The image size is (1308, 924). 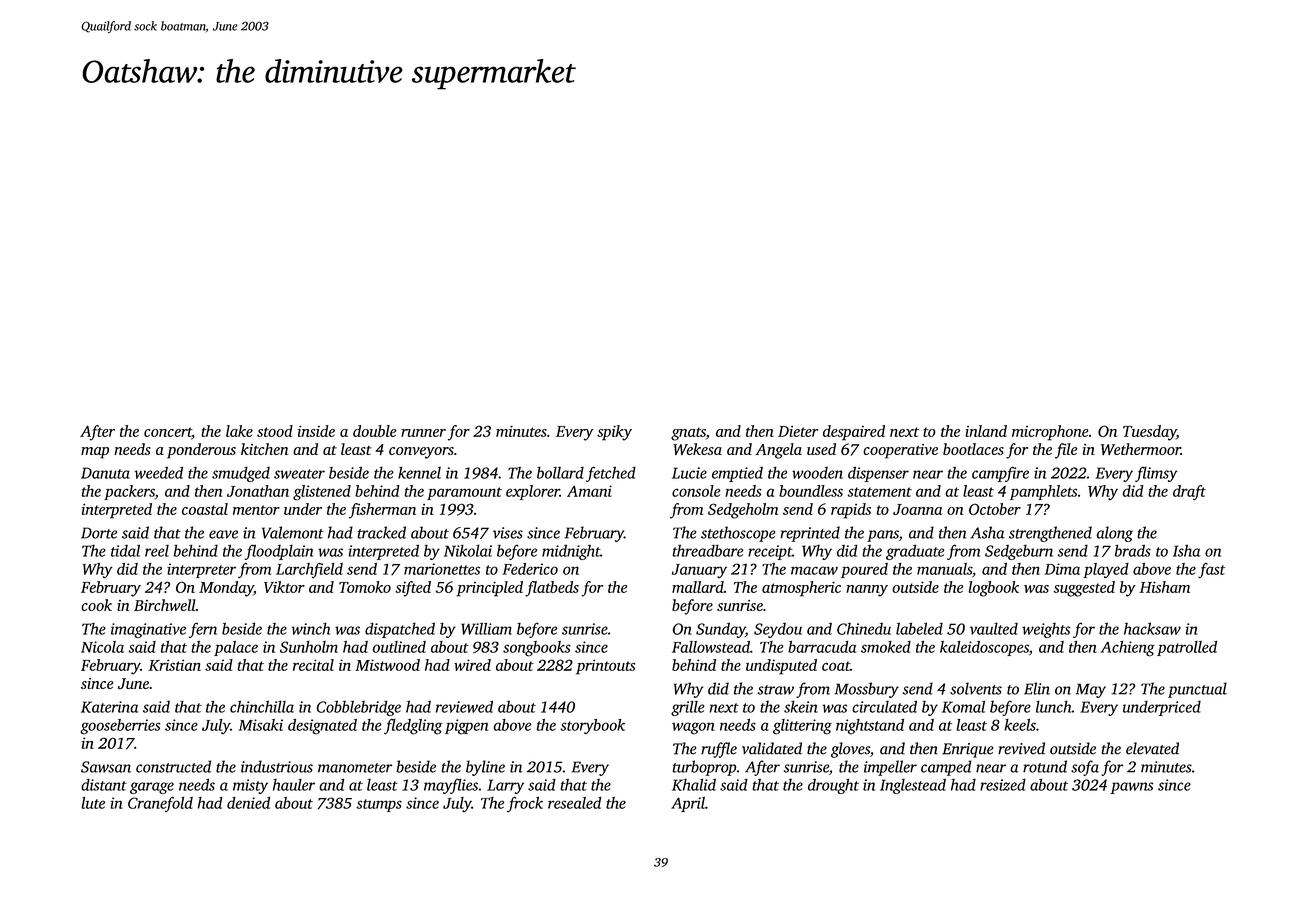 I want to click on inland, so click(x=986, y=431).
